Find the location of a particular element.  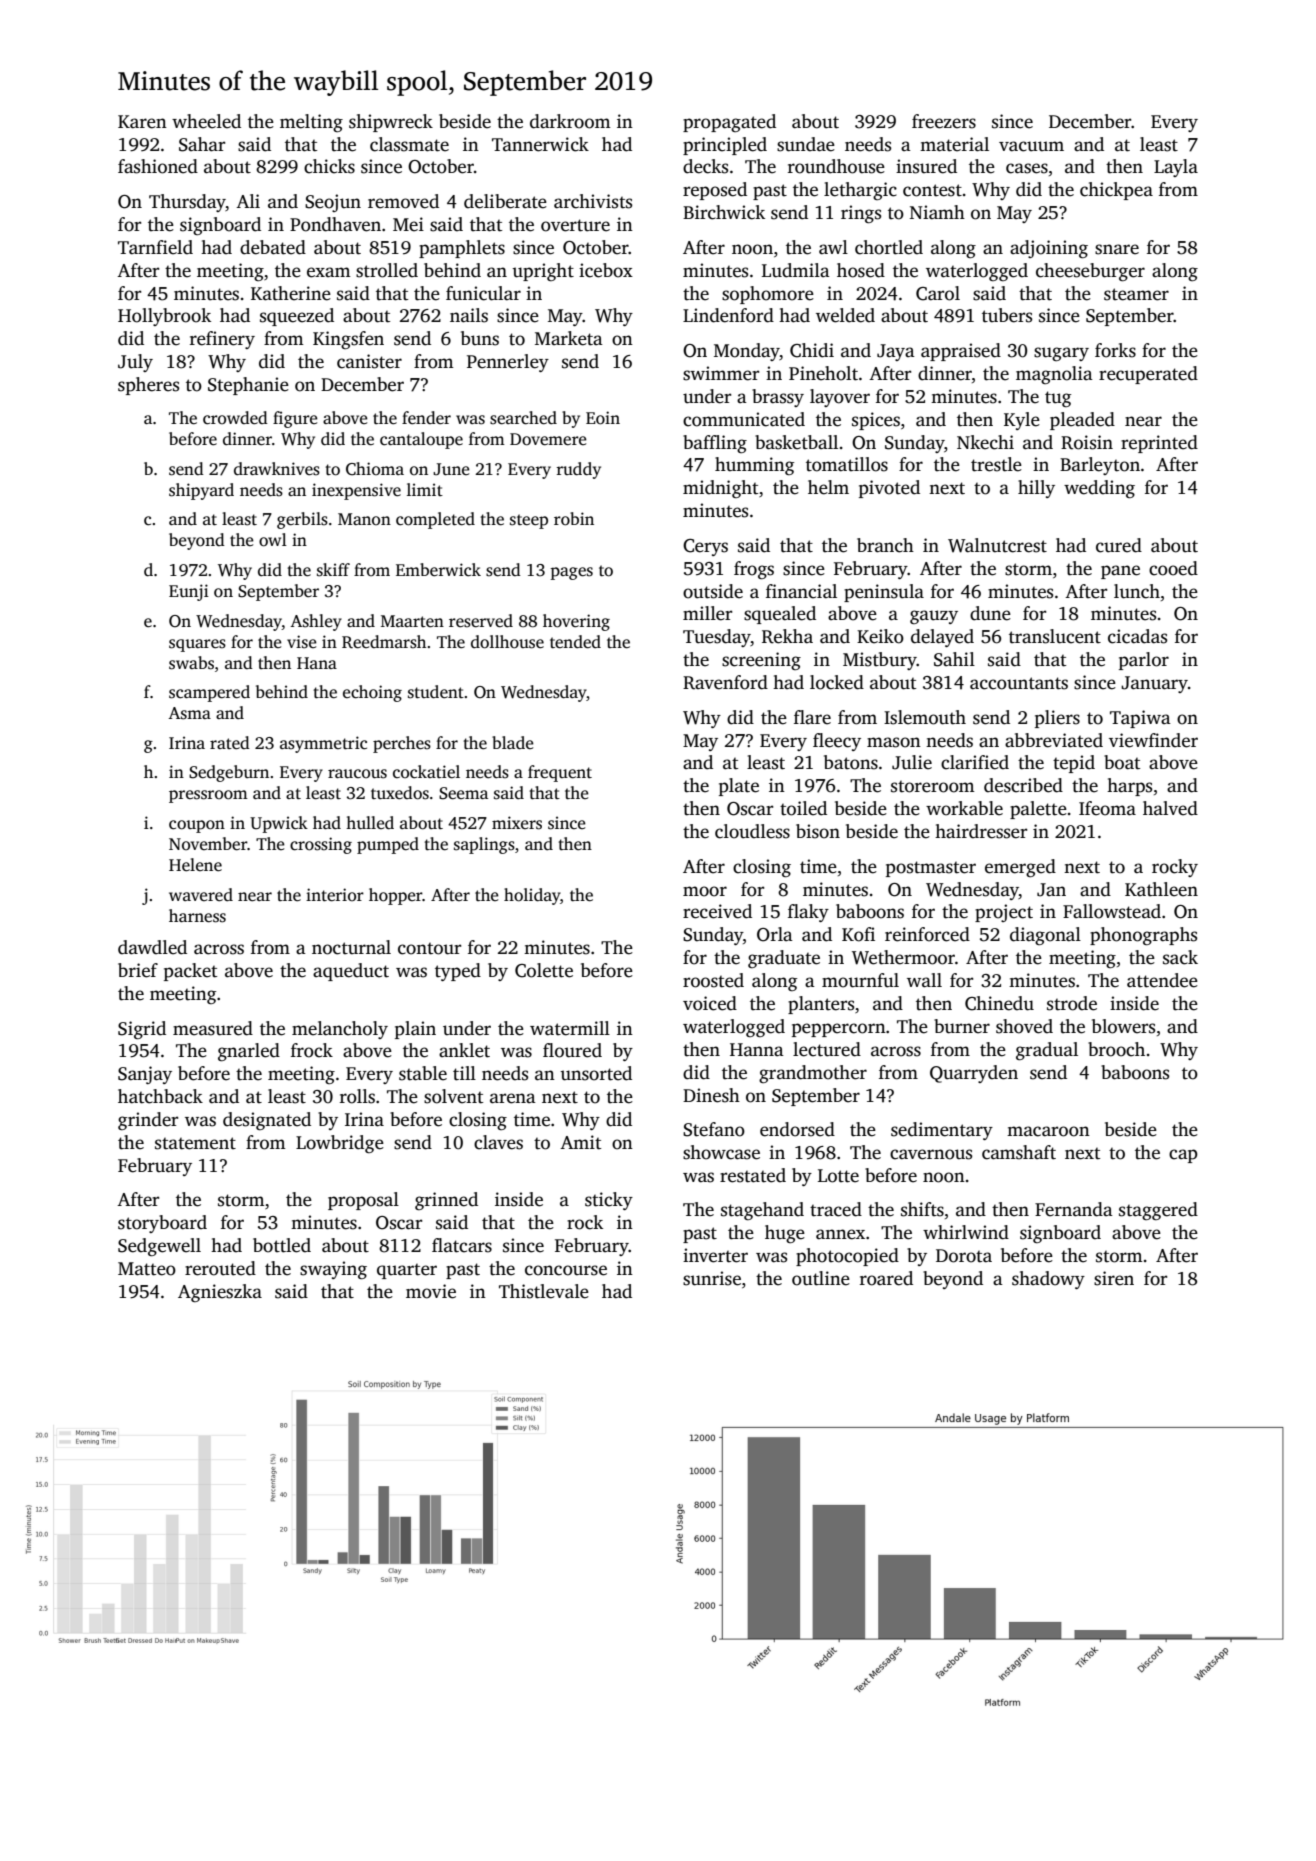

snare is located at coordinates (1117, 249).
